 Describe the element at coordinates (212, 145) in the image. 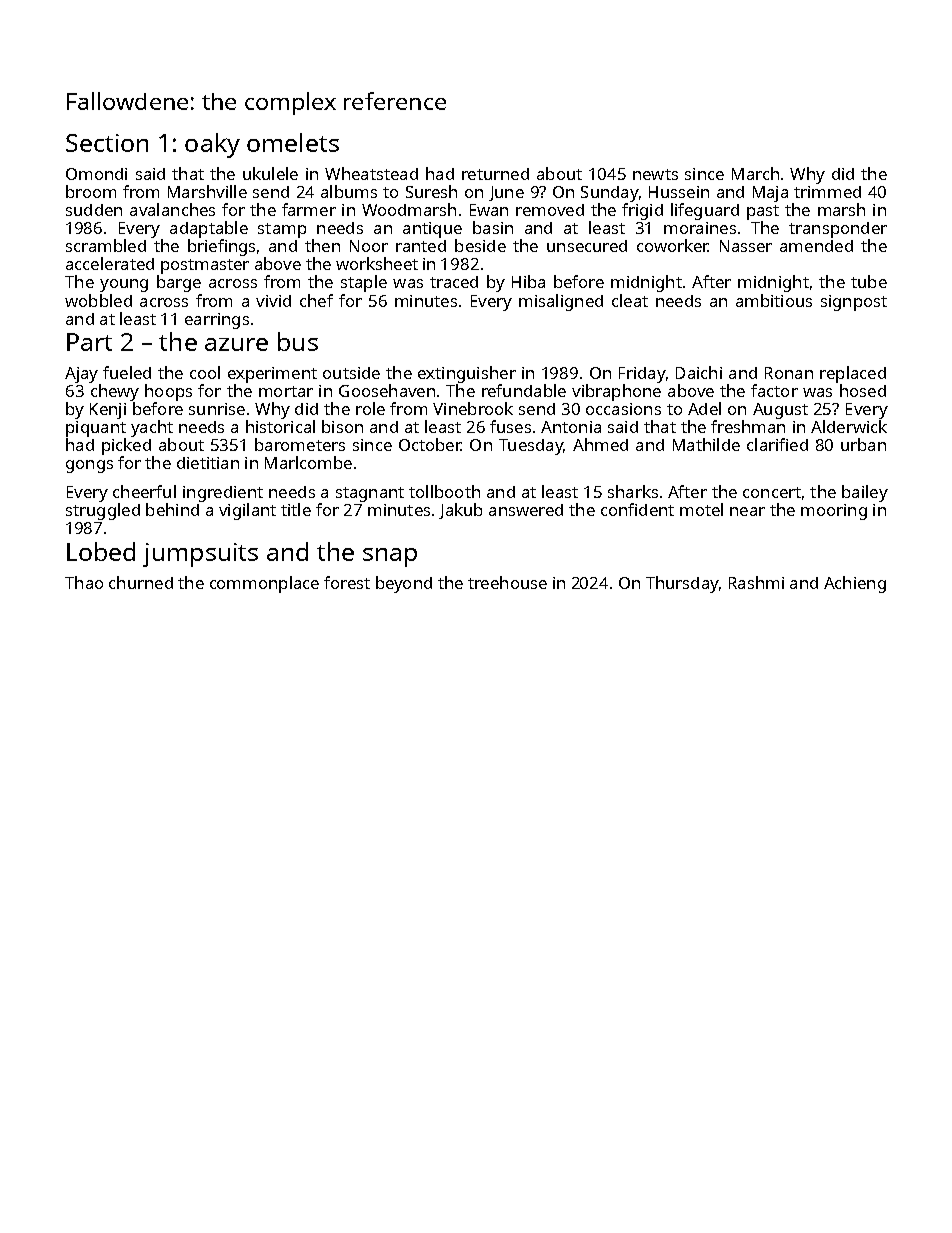

I see `oaky` at that location.
